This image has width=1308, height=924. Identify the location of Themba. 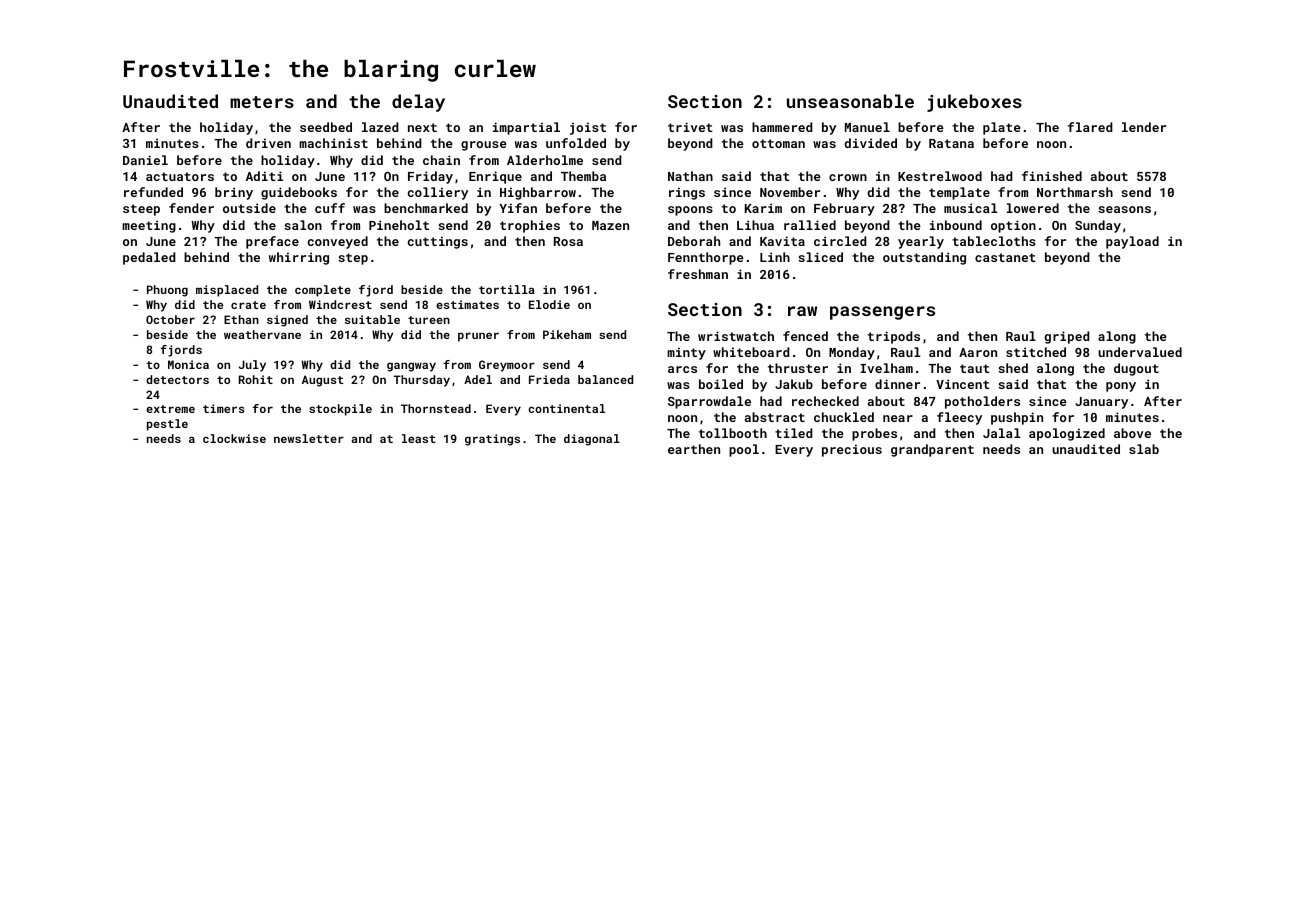
(583, 176).
